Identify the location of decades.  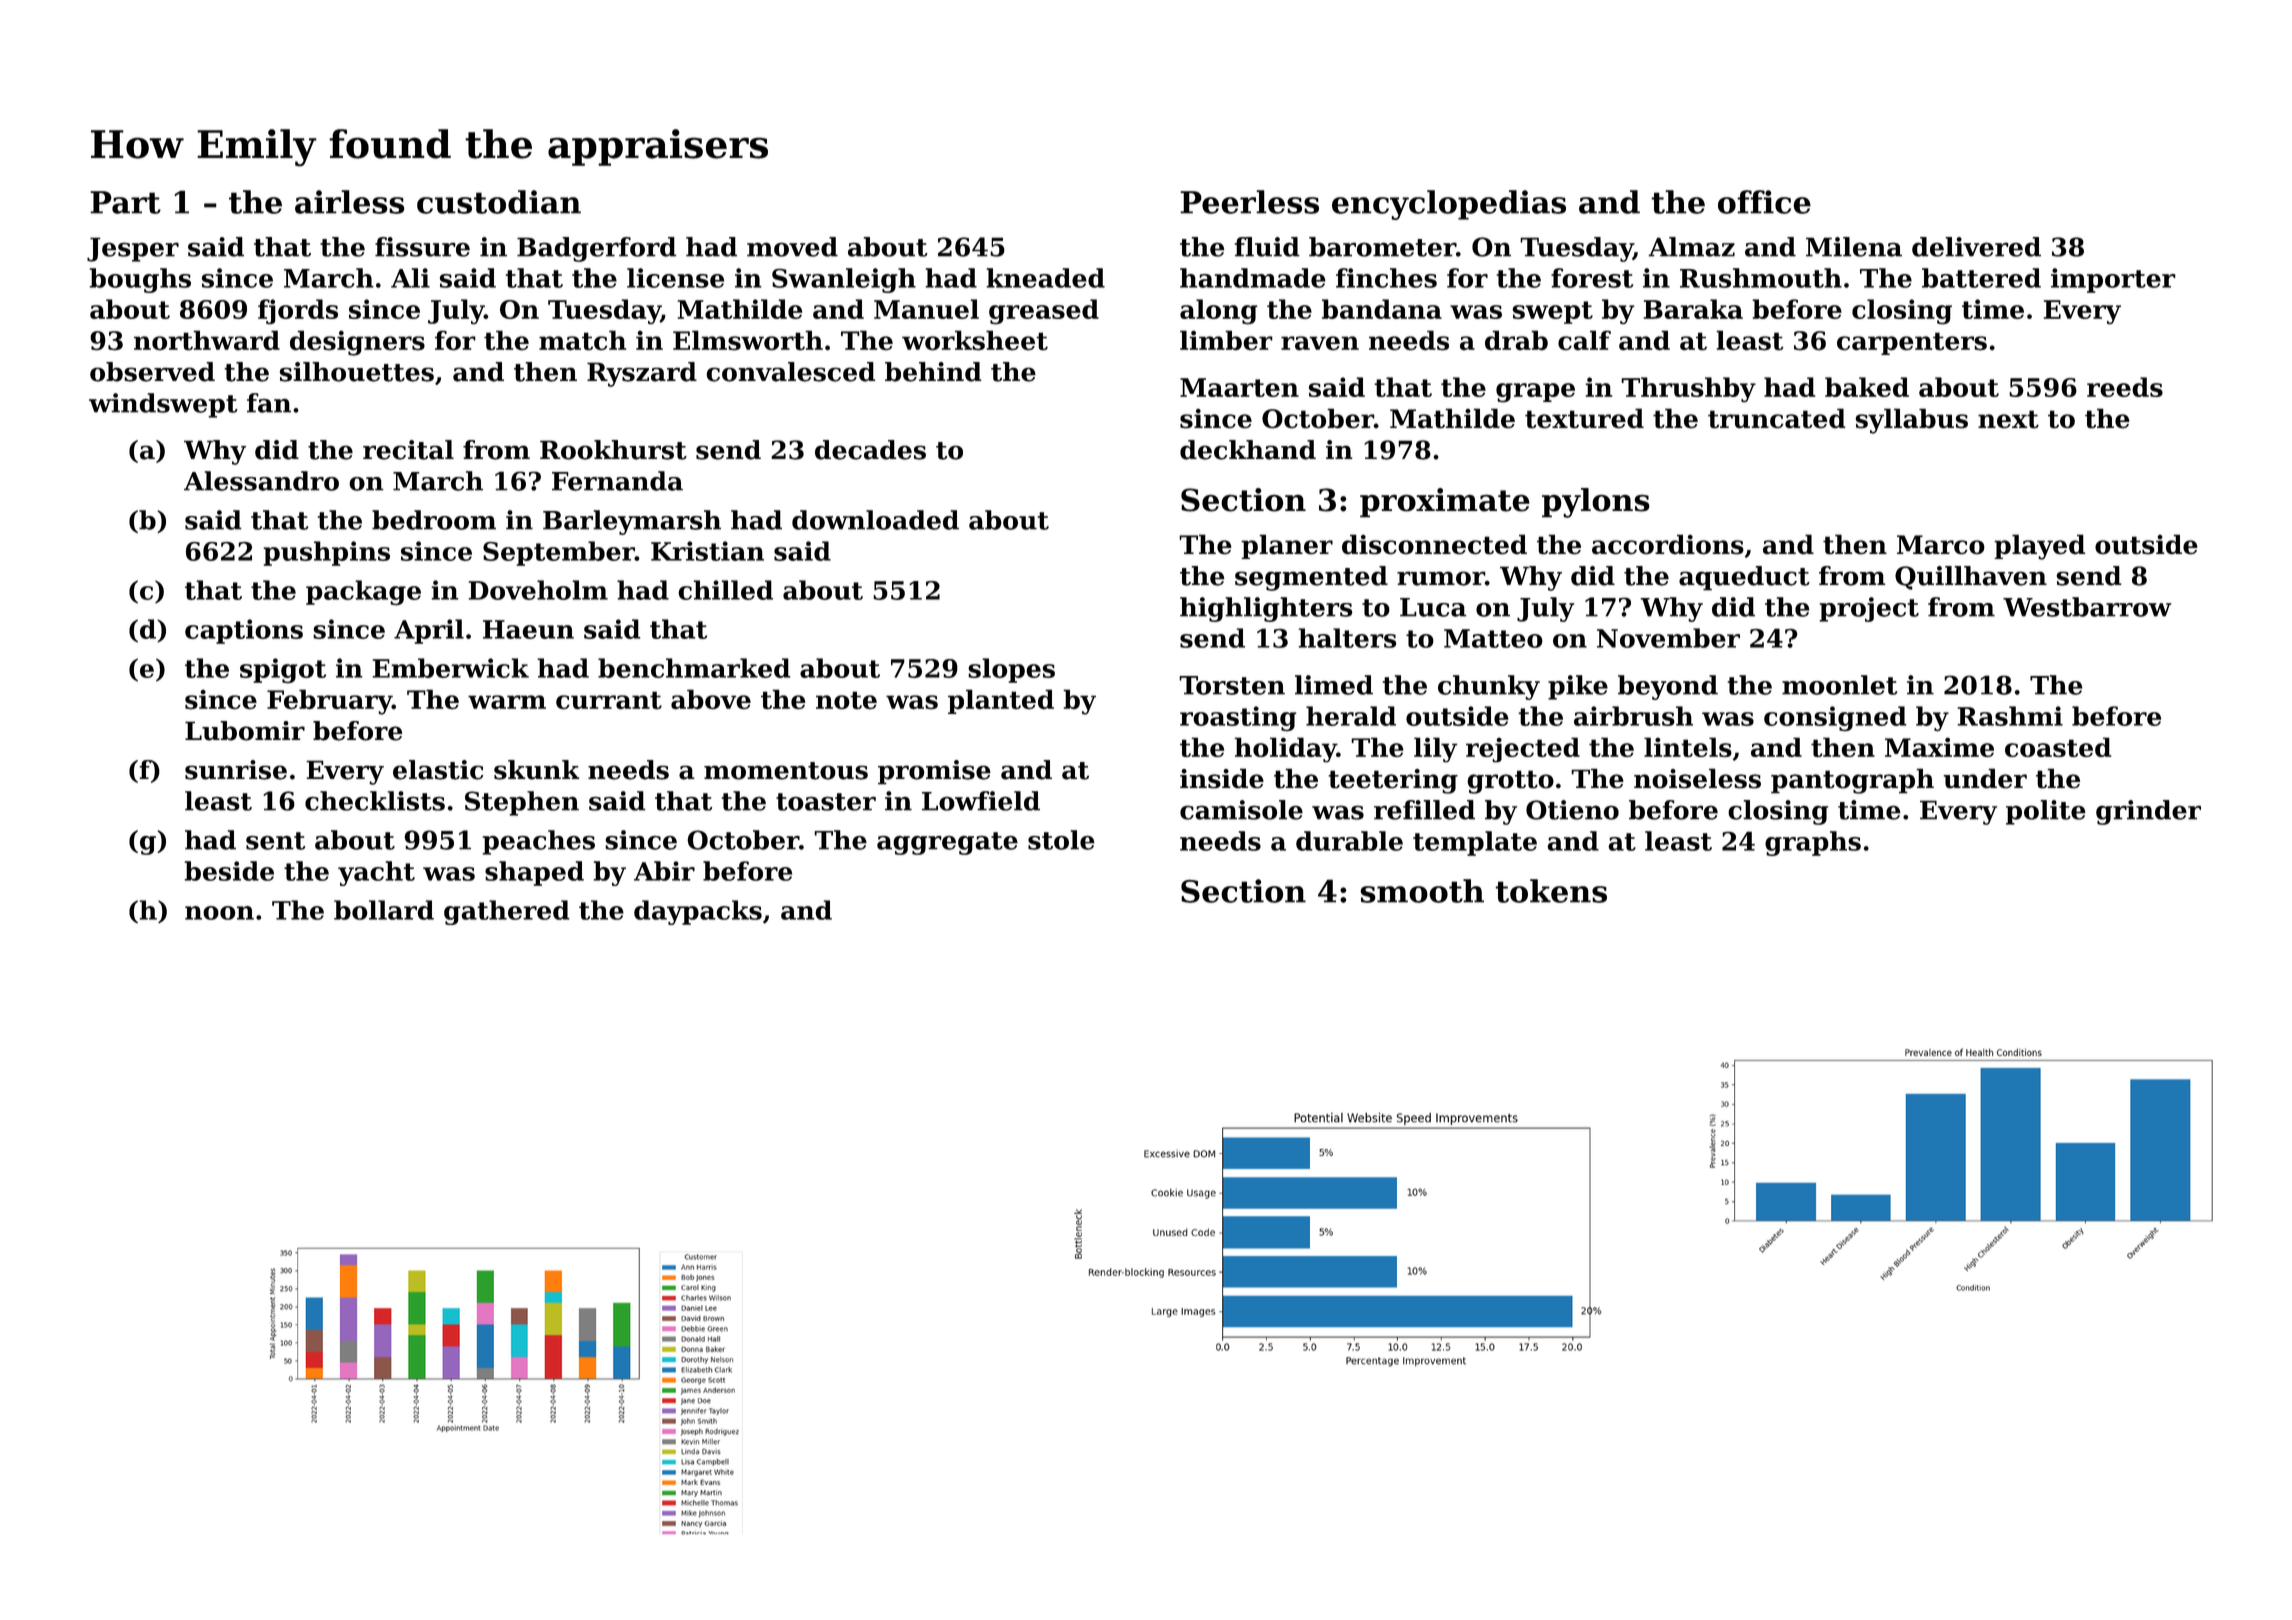
(870, 450).
